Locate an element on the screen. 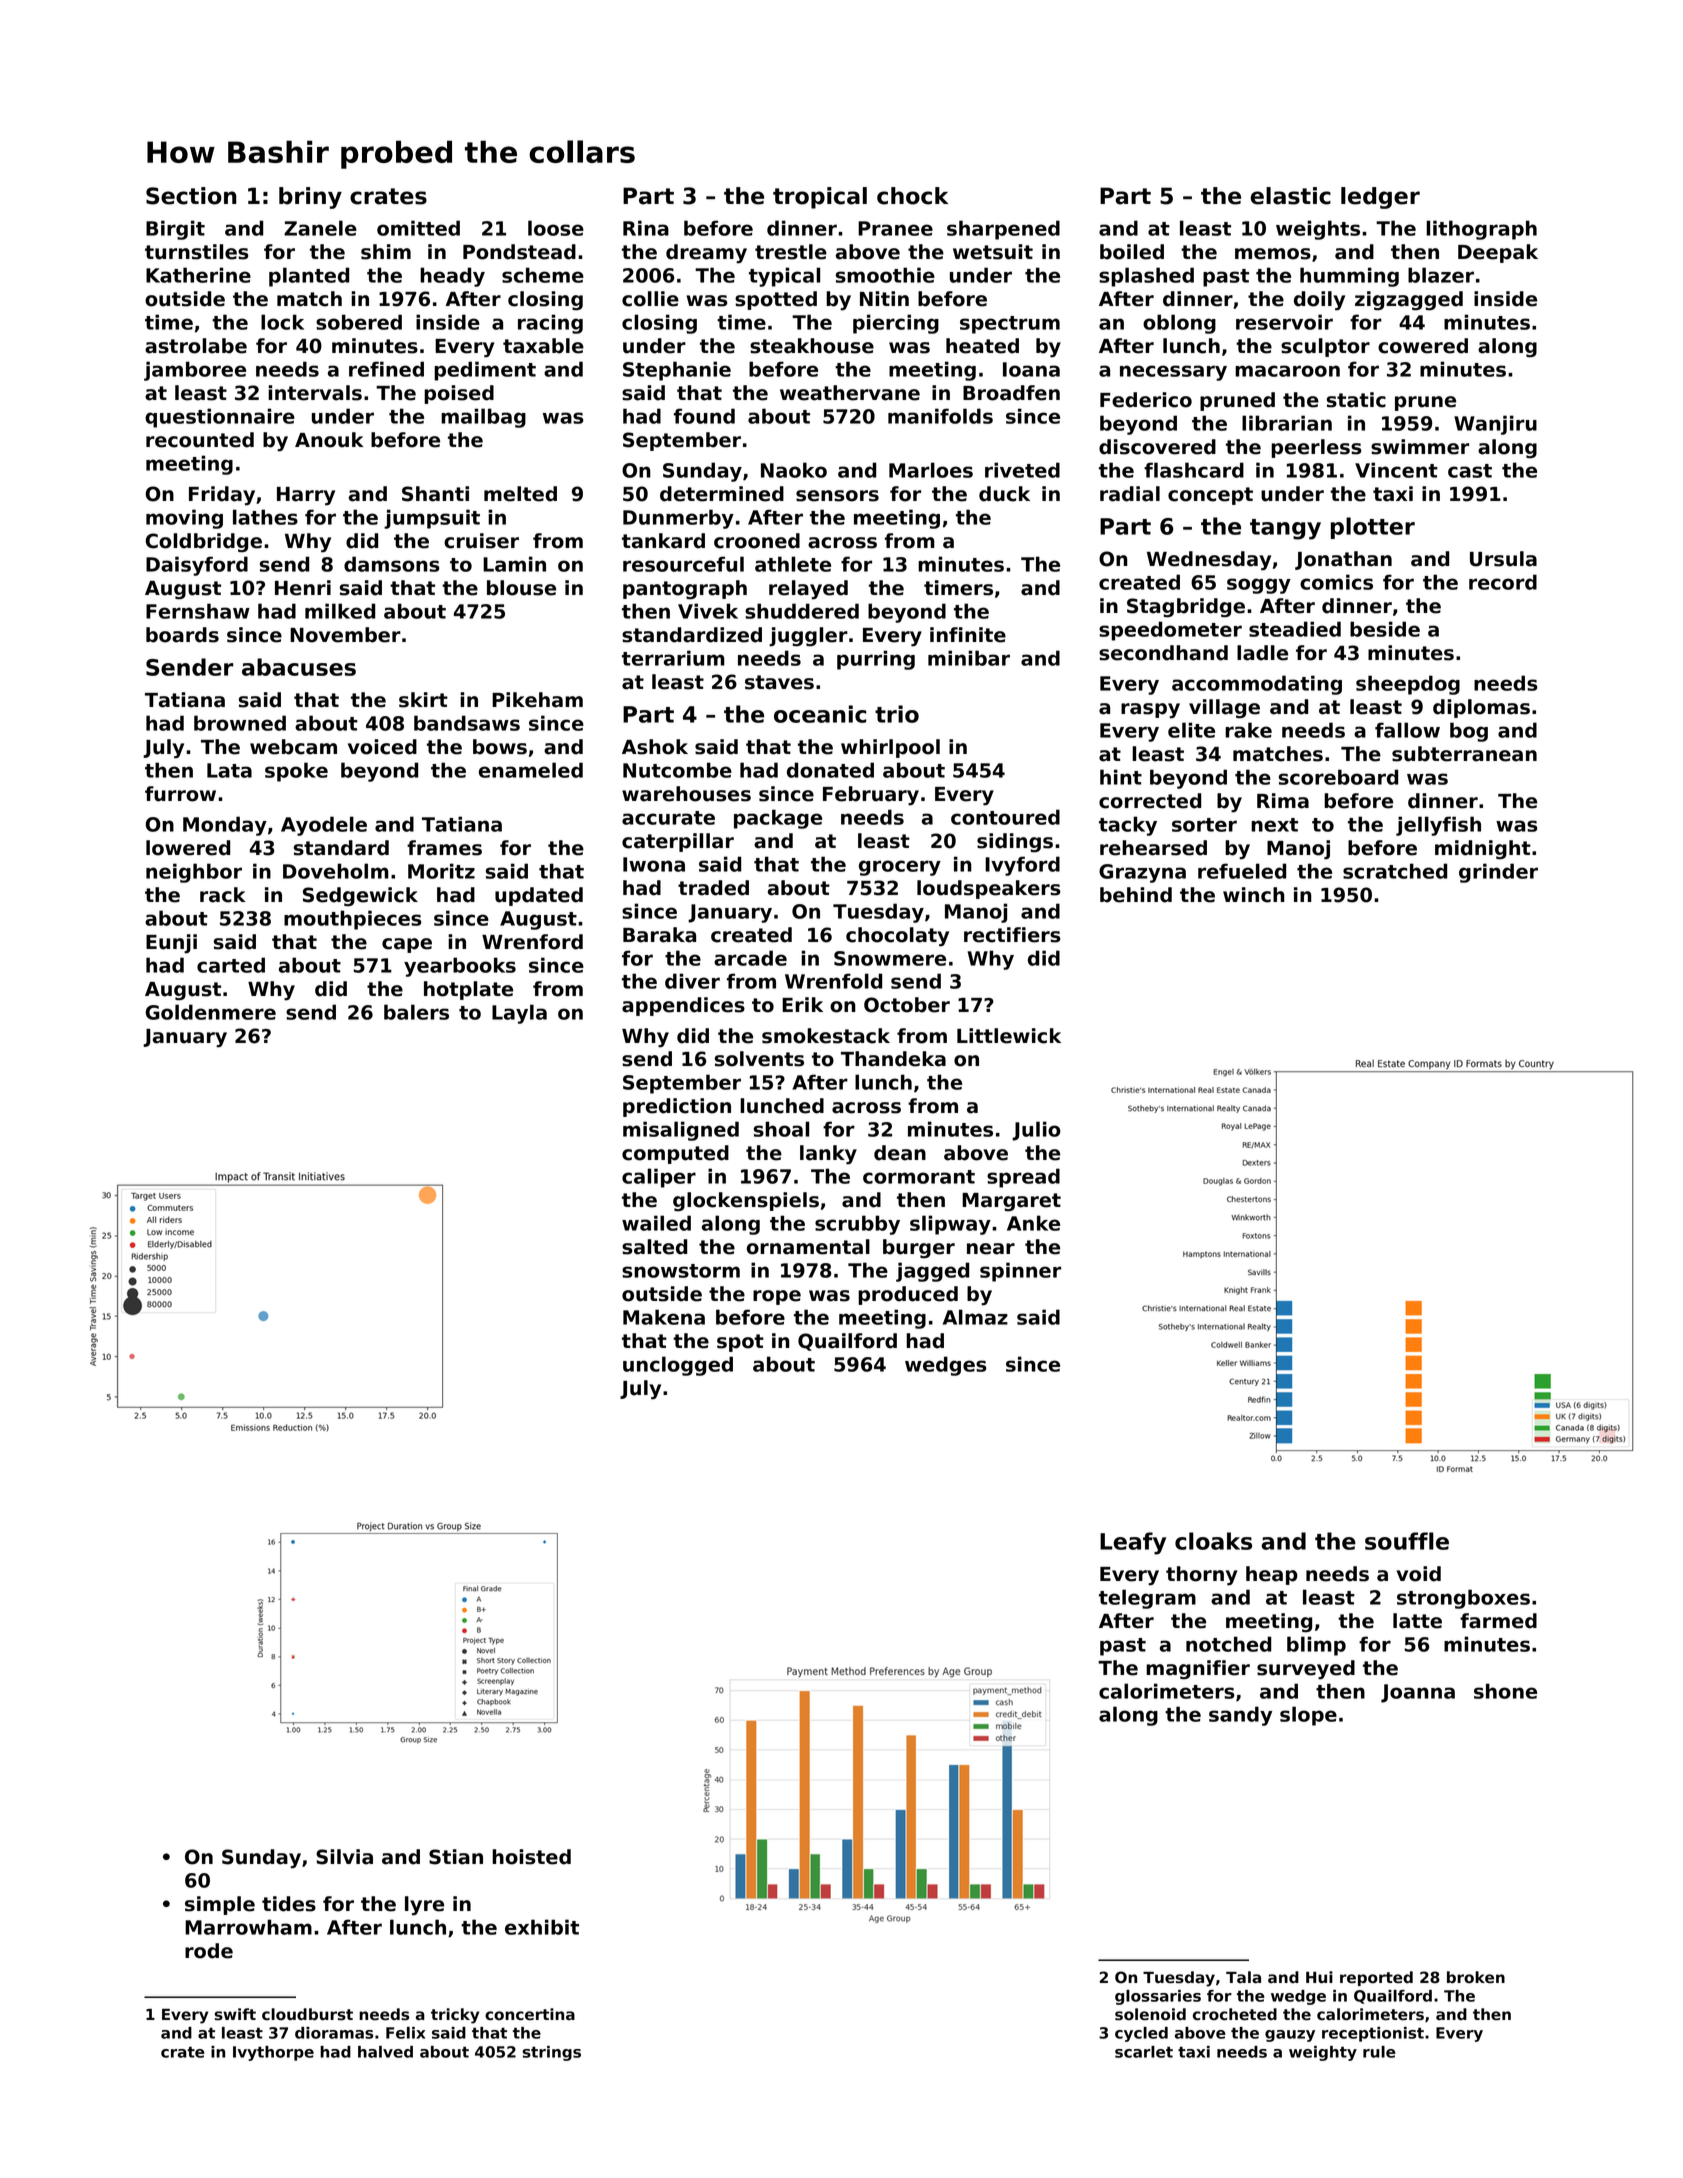 The width and height of the screenshot is (1683, 2178). simple is located at coordinates (220, 1905).
